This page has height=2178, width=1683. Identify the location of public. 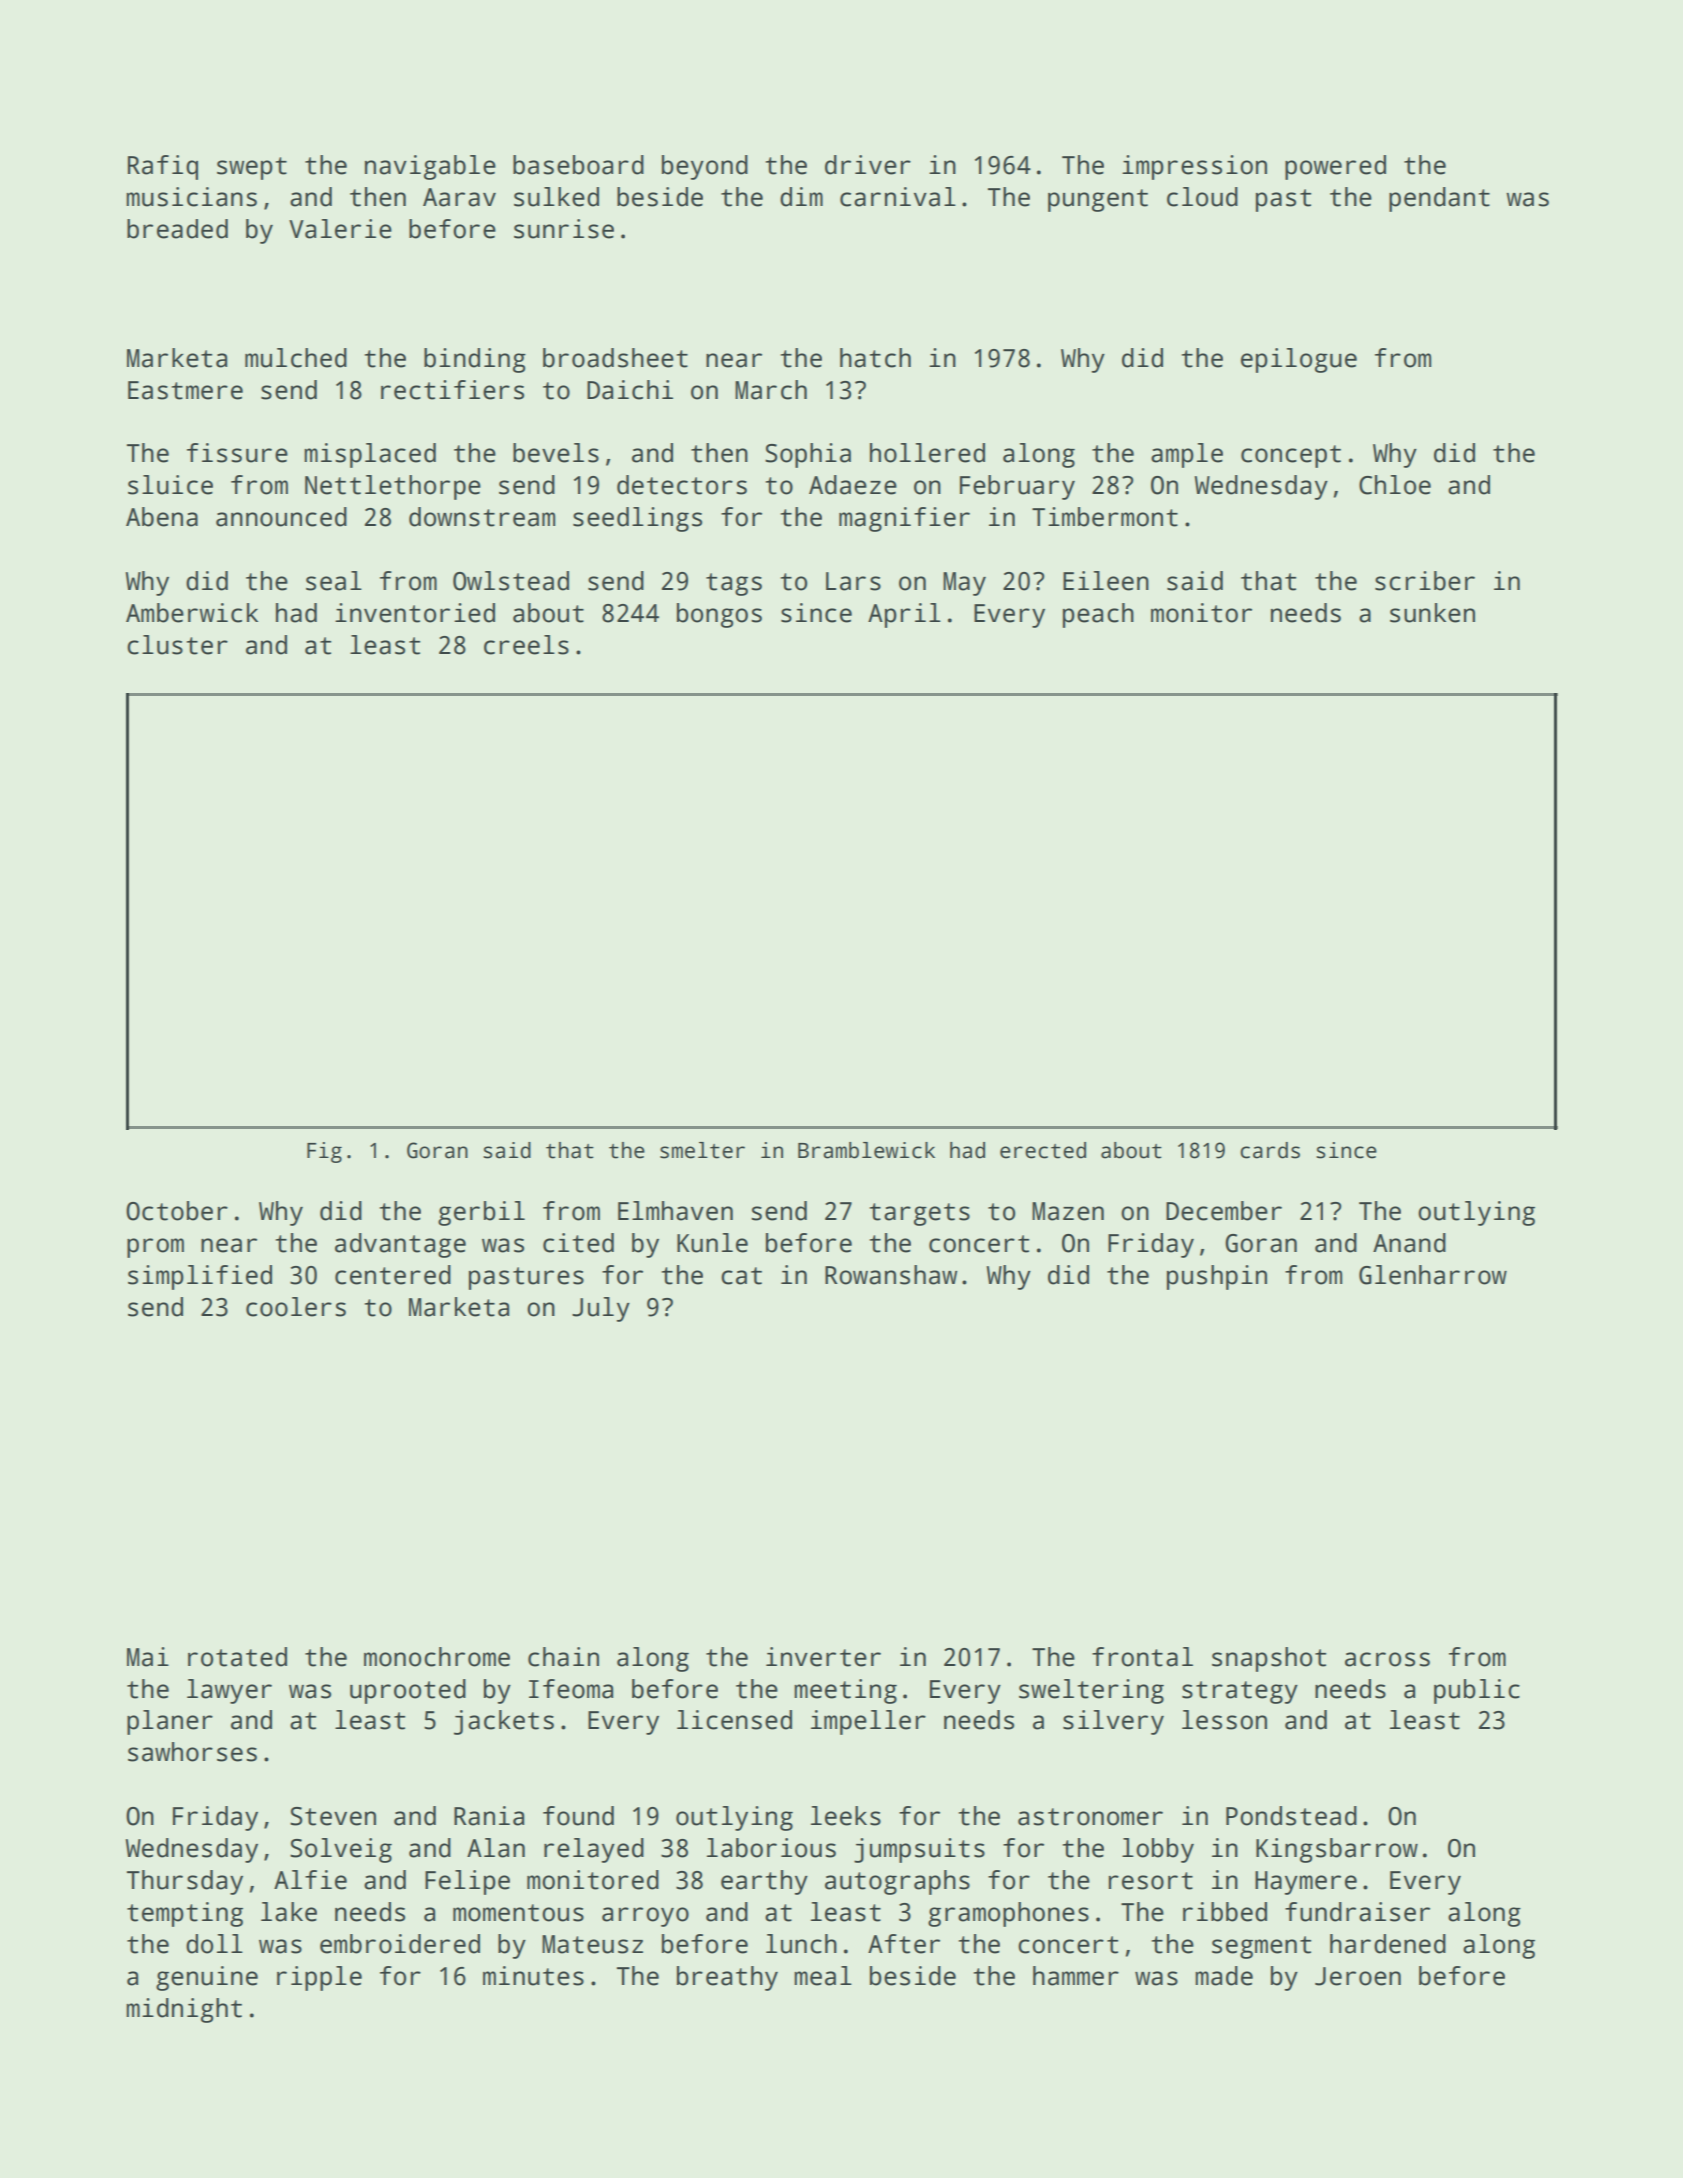
(1477, 1691).
